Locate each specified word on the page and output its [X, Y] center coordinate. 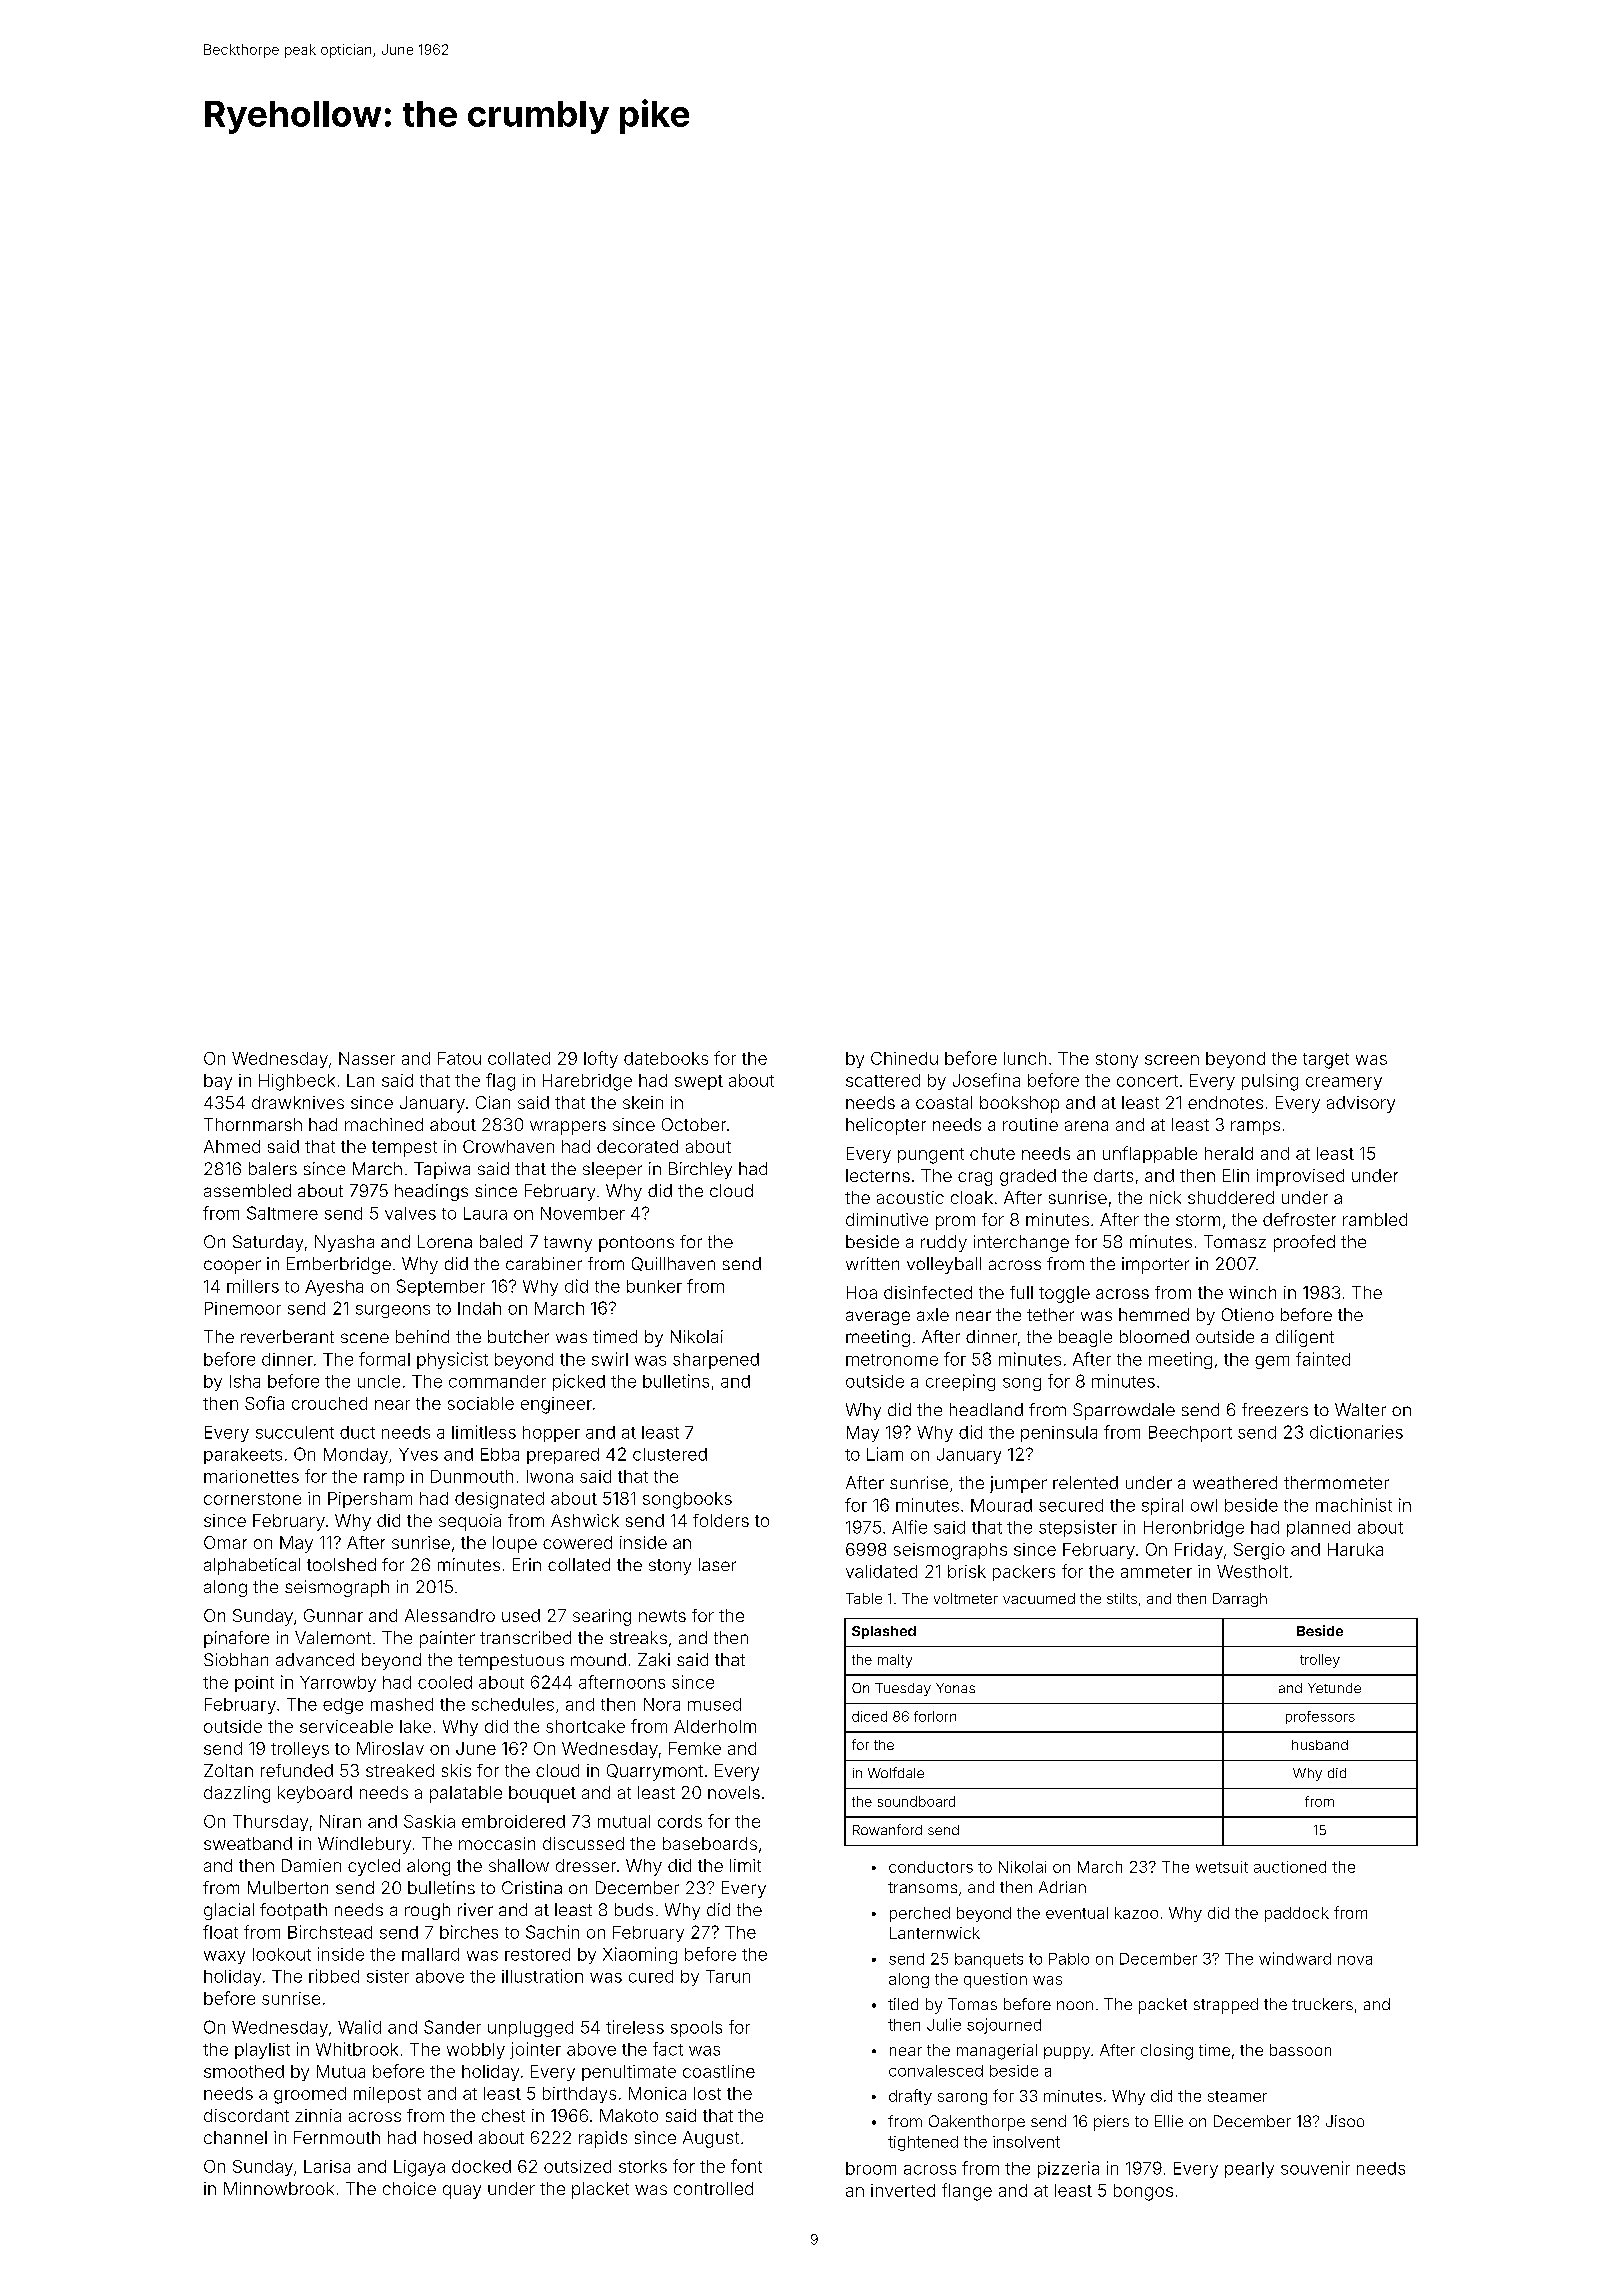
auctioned [1290, 1867]
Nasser [367, 1058]
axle [933, 1314]
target [1326, 1061]
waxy [224, 1957]
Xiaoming [640, 1955]
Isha [245, 1381]
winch [1252, 1292]
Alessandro [450, 1615]
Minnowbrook [279, 2188]
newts [662, 1616]
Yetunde [1334, 1688]
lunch [1025, 1058]
